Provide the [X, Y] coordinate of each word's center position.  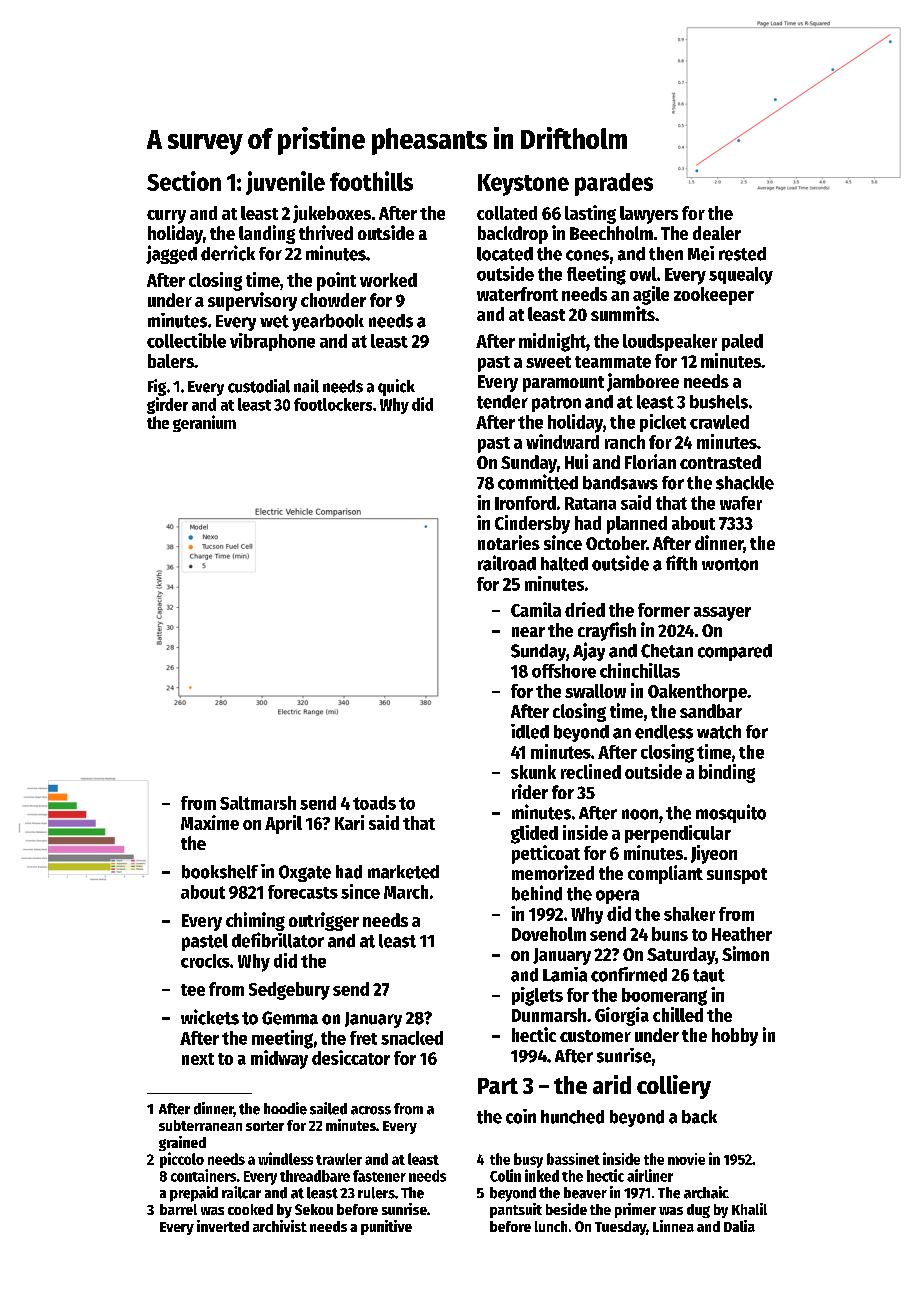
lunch [551, 1226]
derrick [228, 253]
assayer [722, 614]
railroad [507, 563]
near [528, 632]
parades [614, 184]
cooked [250, 1209]
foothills [371, 181]
